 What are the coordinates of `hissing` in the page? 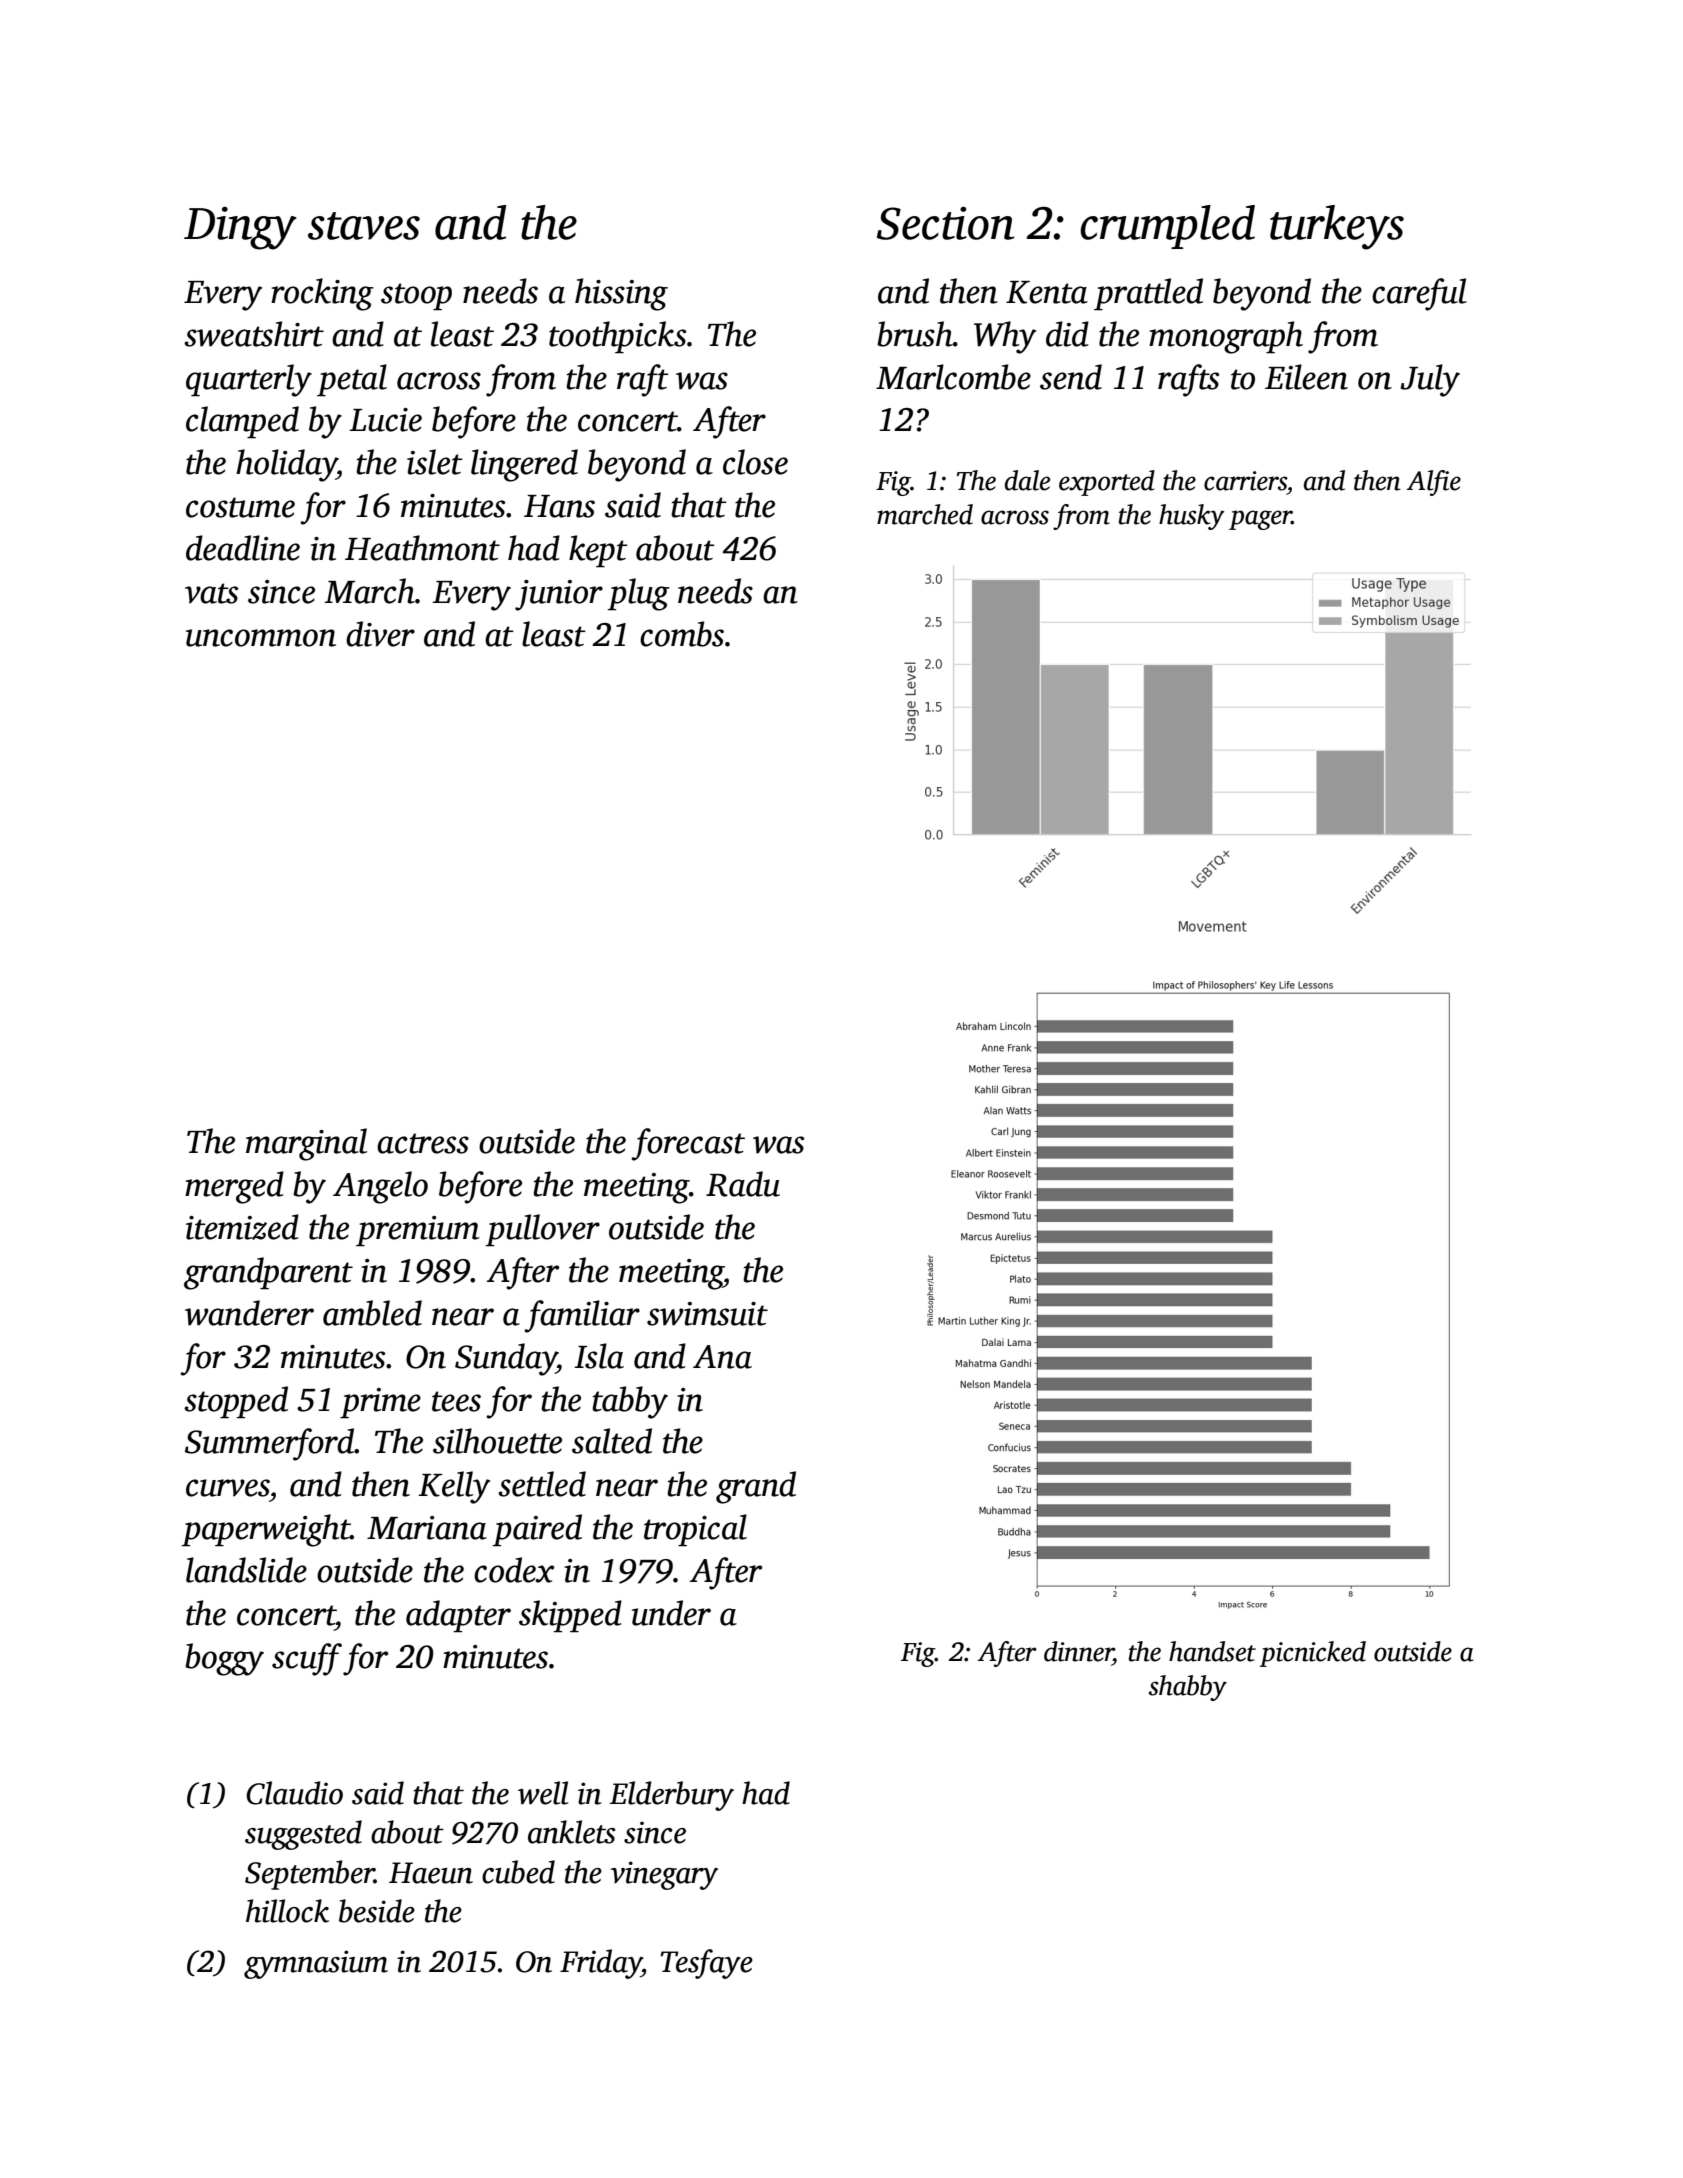 It's located at (621, 294).
